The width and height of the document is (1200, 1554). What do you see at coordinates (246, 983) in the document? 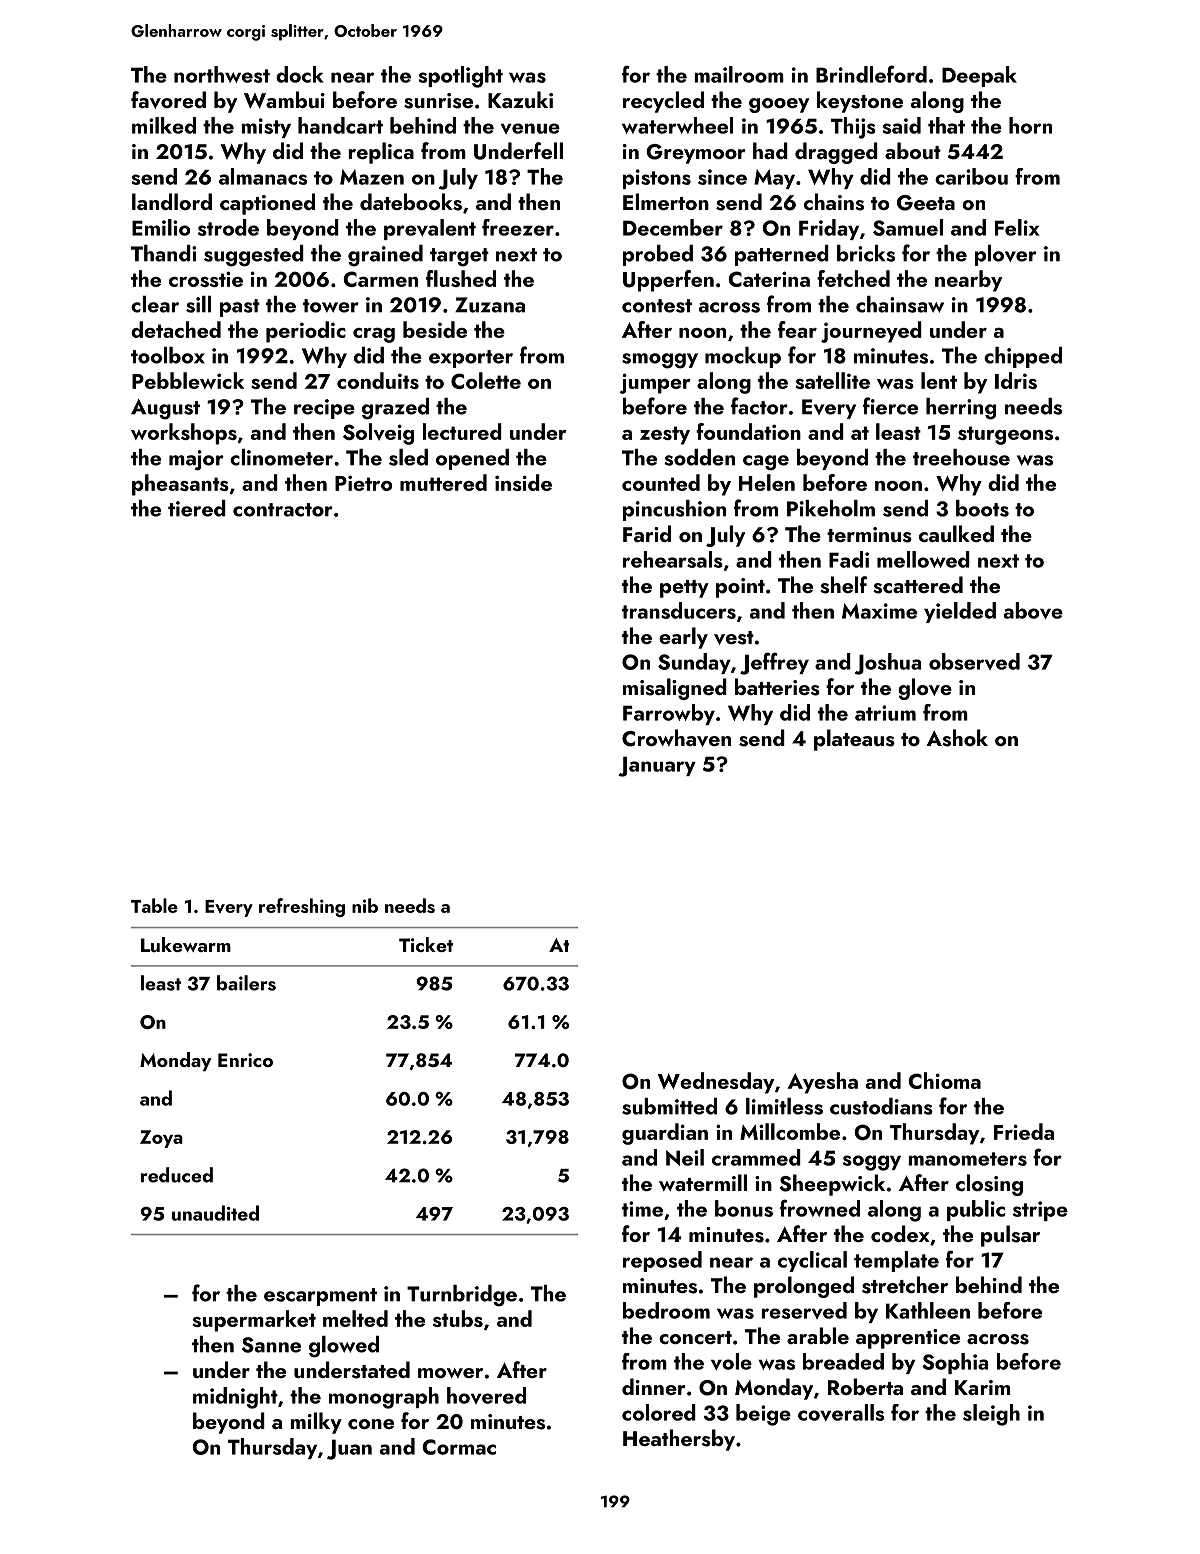
I see `bailers` at bounding box center [246, 983].
